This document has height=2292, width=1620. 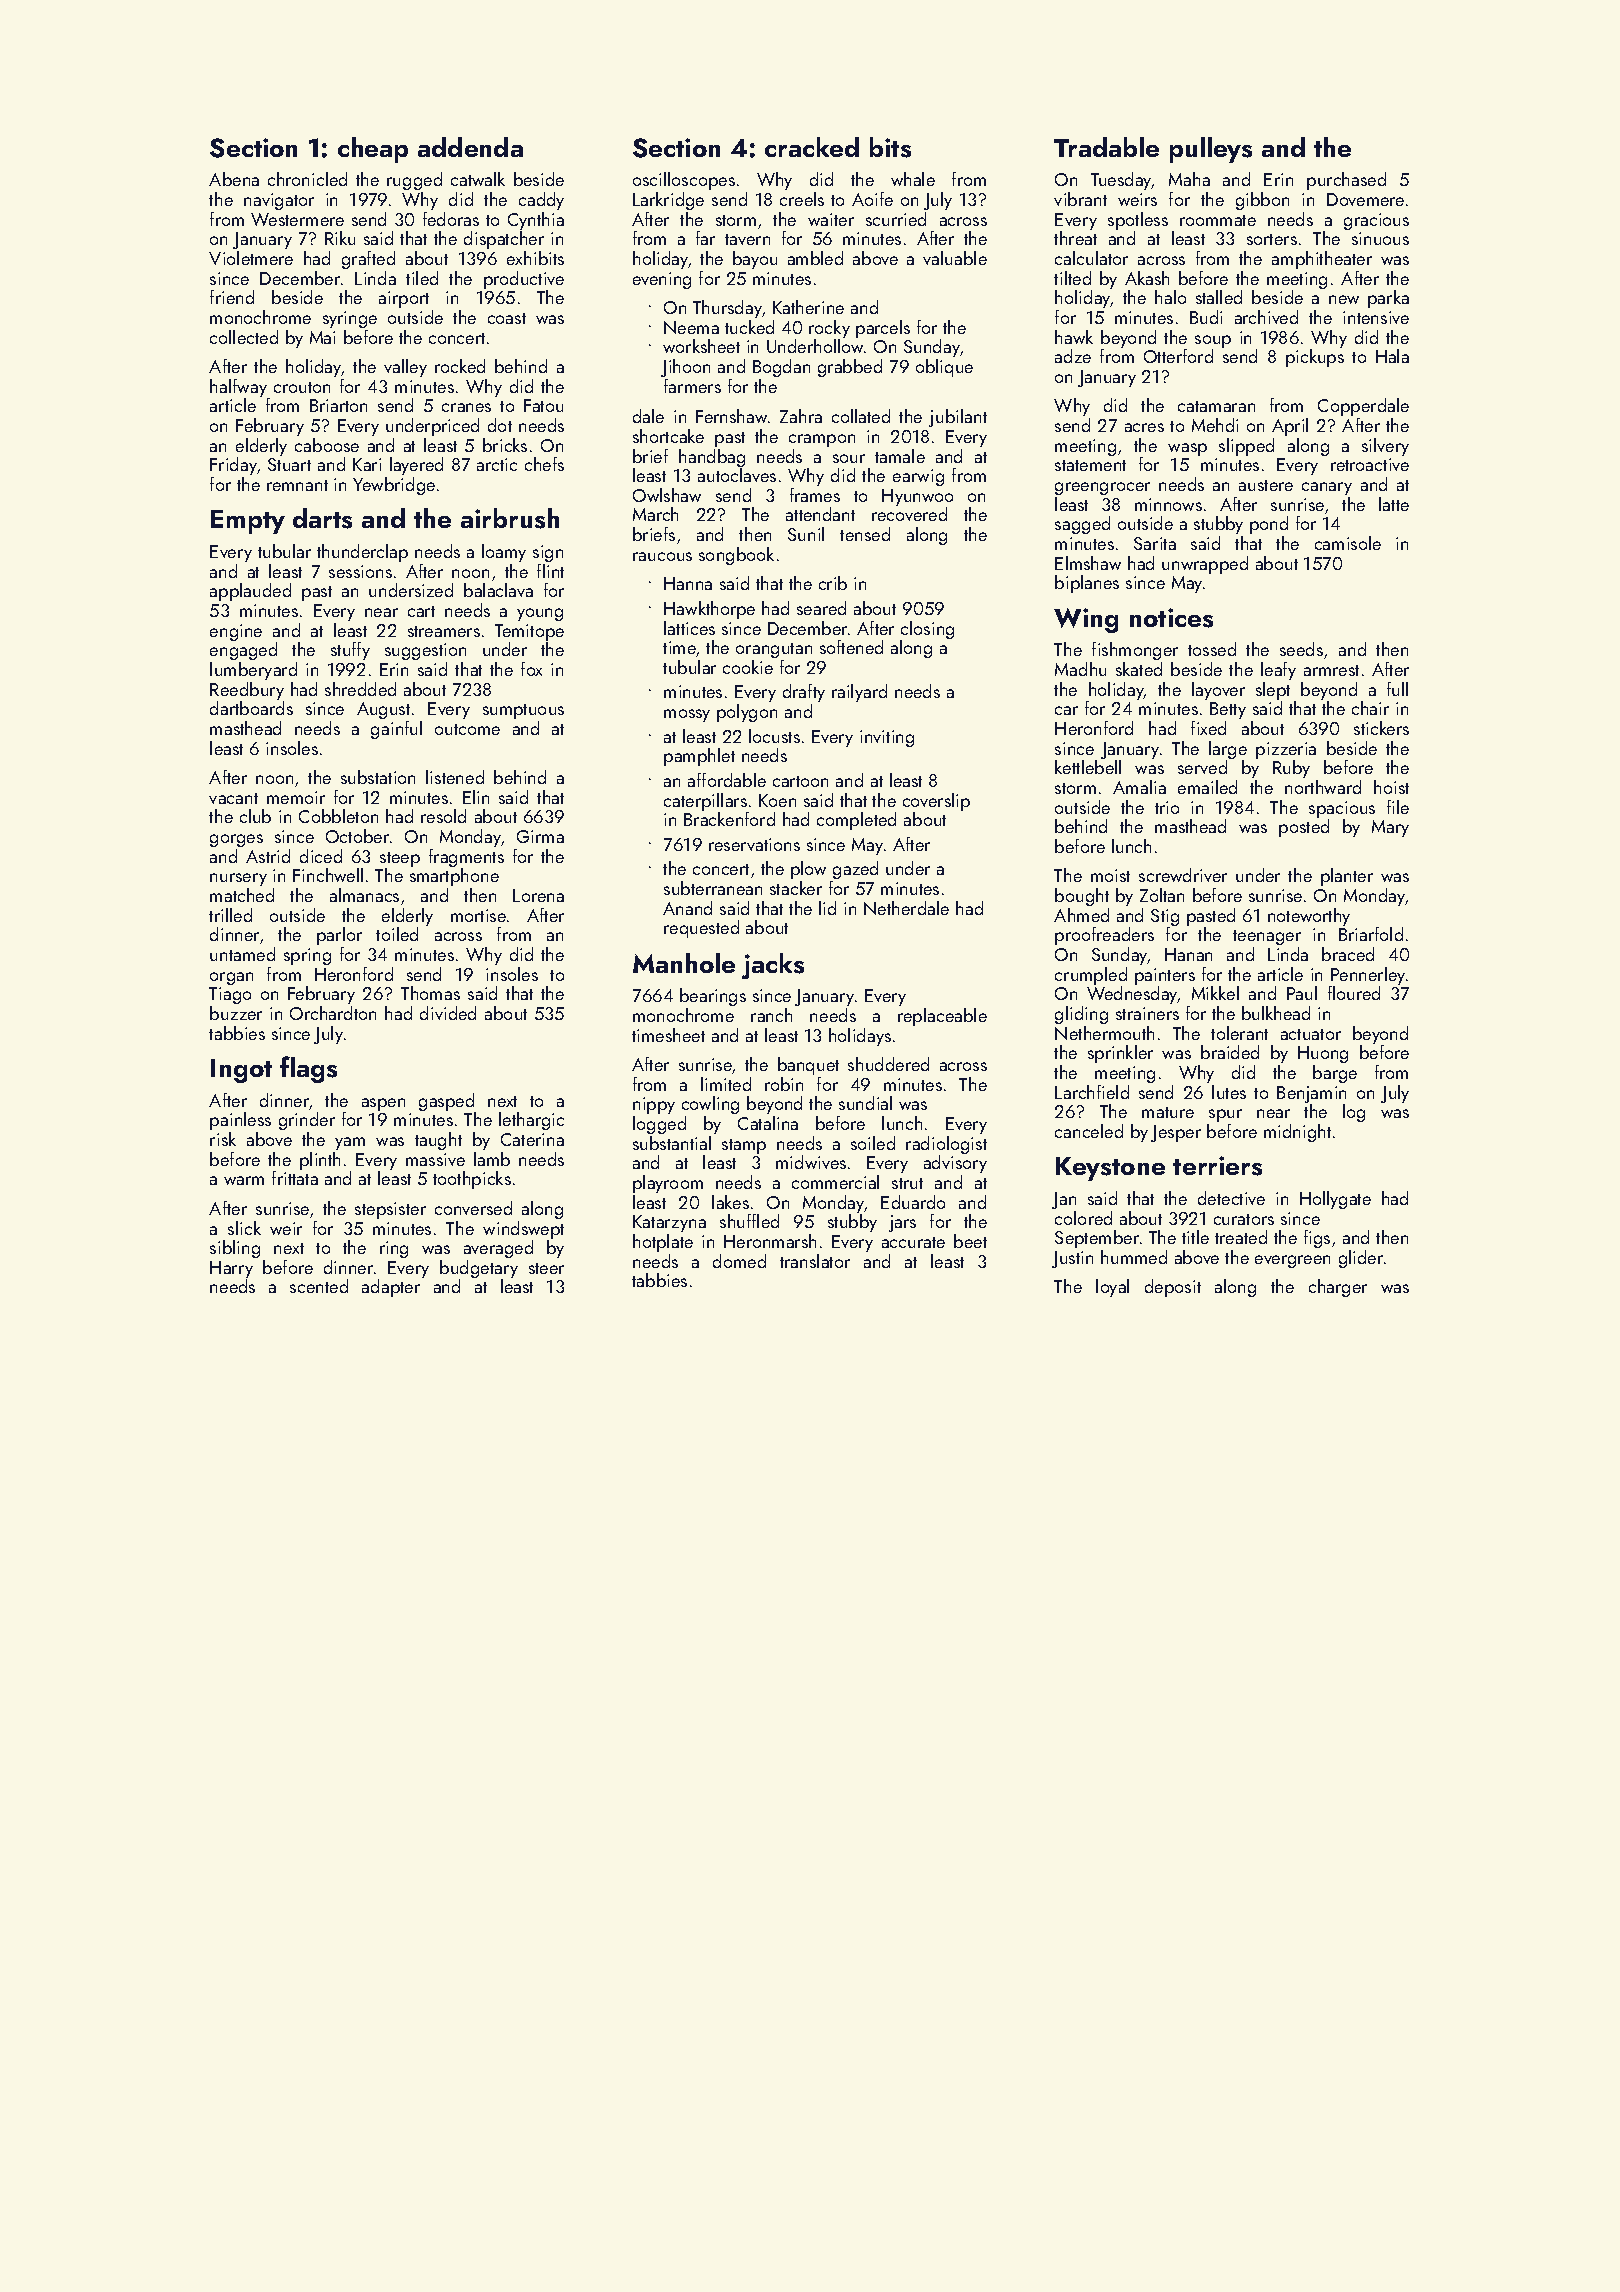 I want to click on stalled, so click(x=1219, y=297).
